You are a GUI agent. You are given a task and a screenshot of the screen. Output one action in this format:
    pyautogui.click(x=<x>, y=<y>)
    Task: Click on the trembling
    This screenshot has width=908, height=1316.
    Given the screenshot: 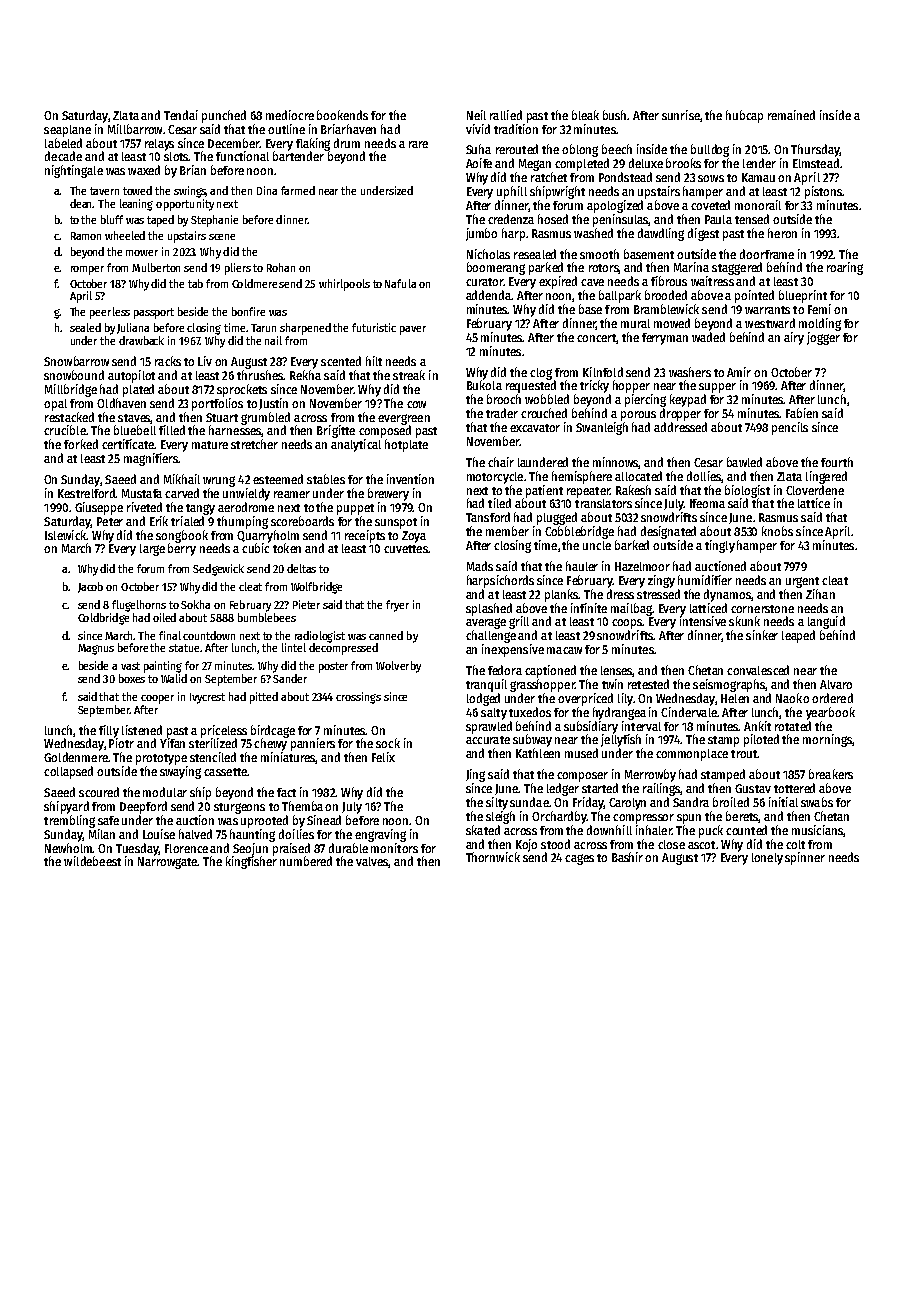 What is the action you would take?
    pyautogui.click(x=69, y=821)
